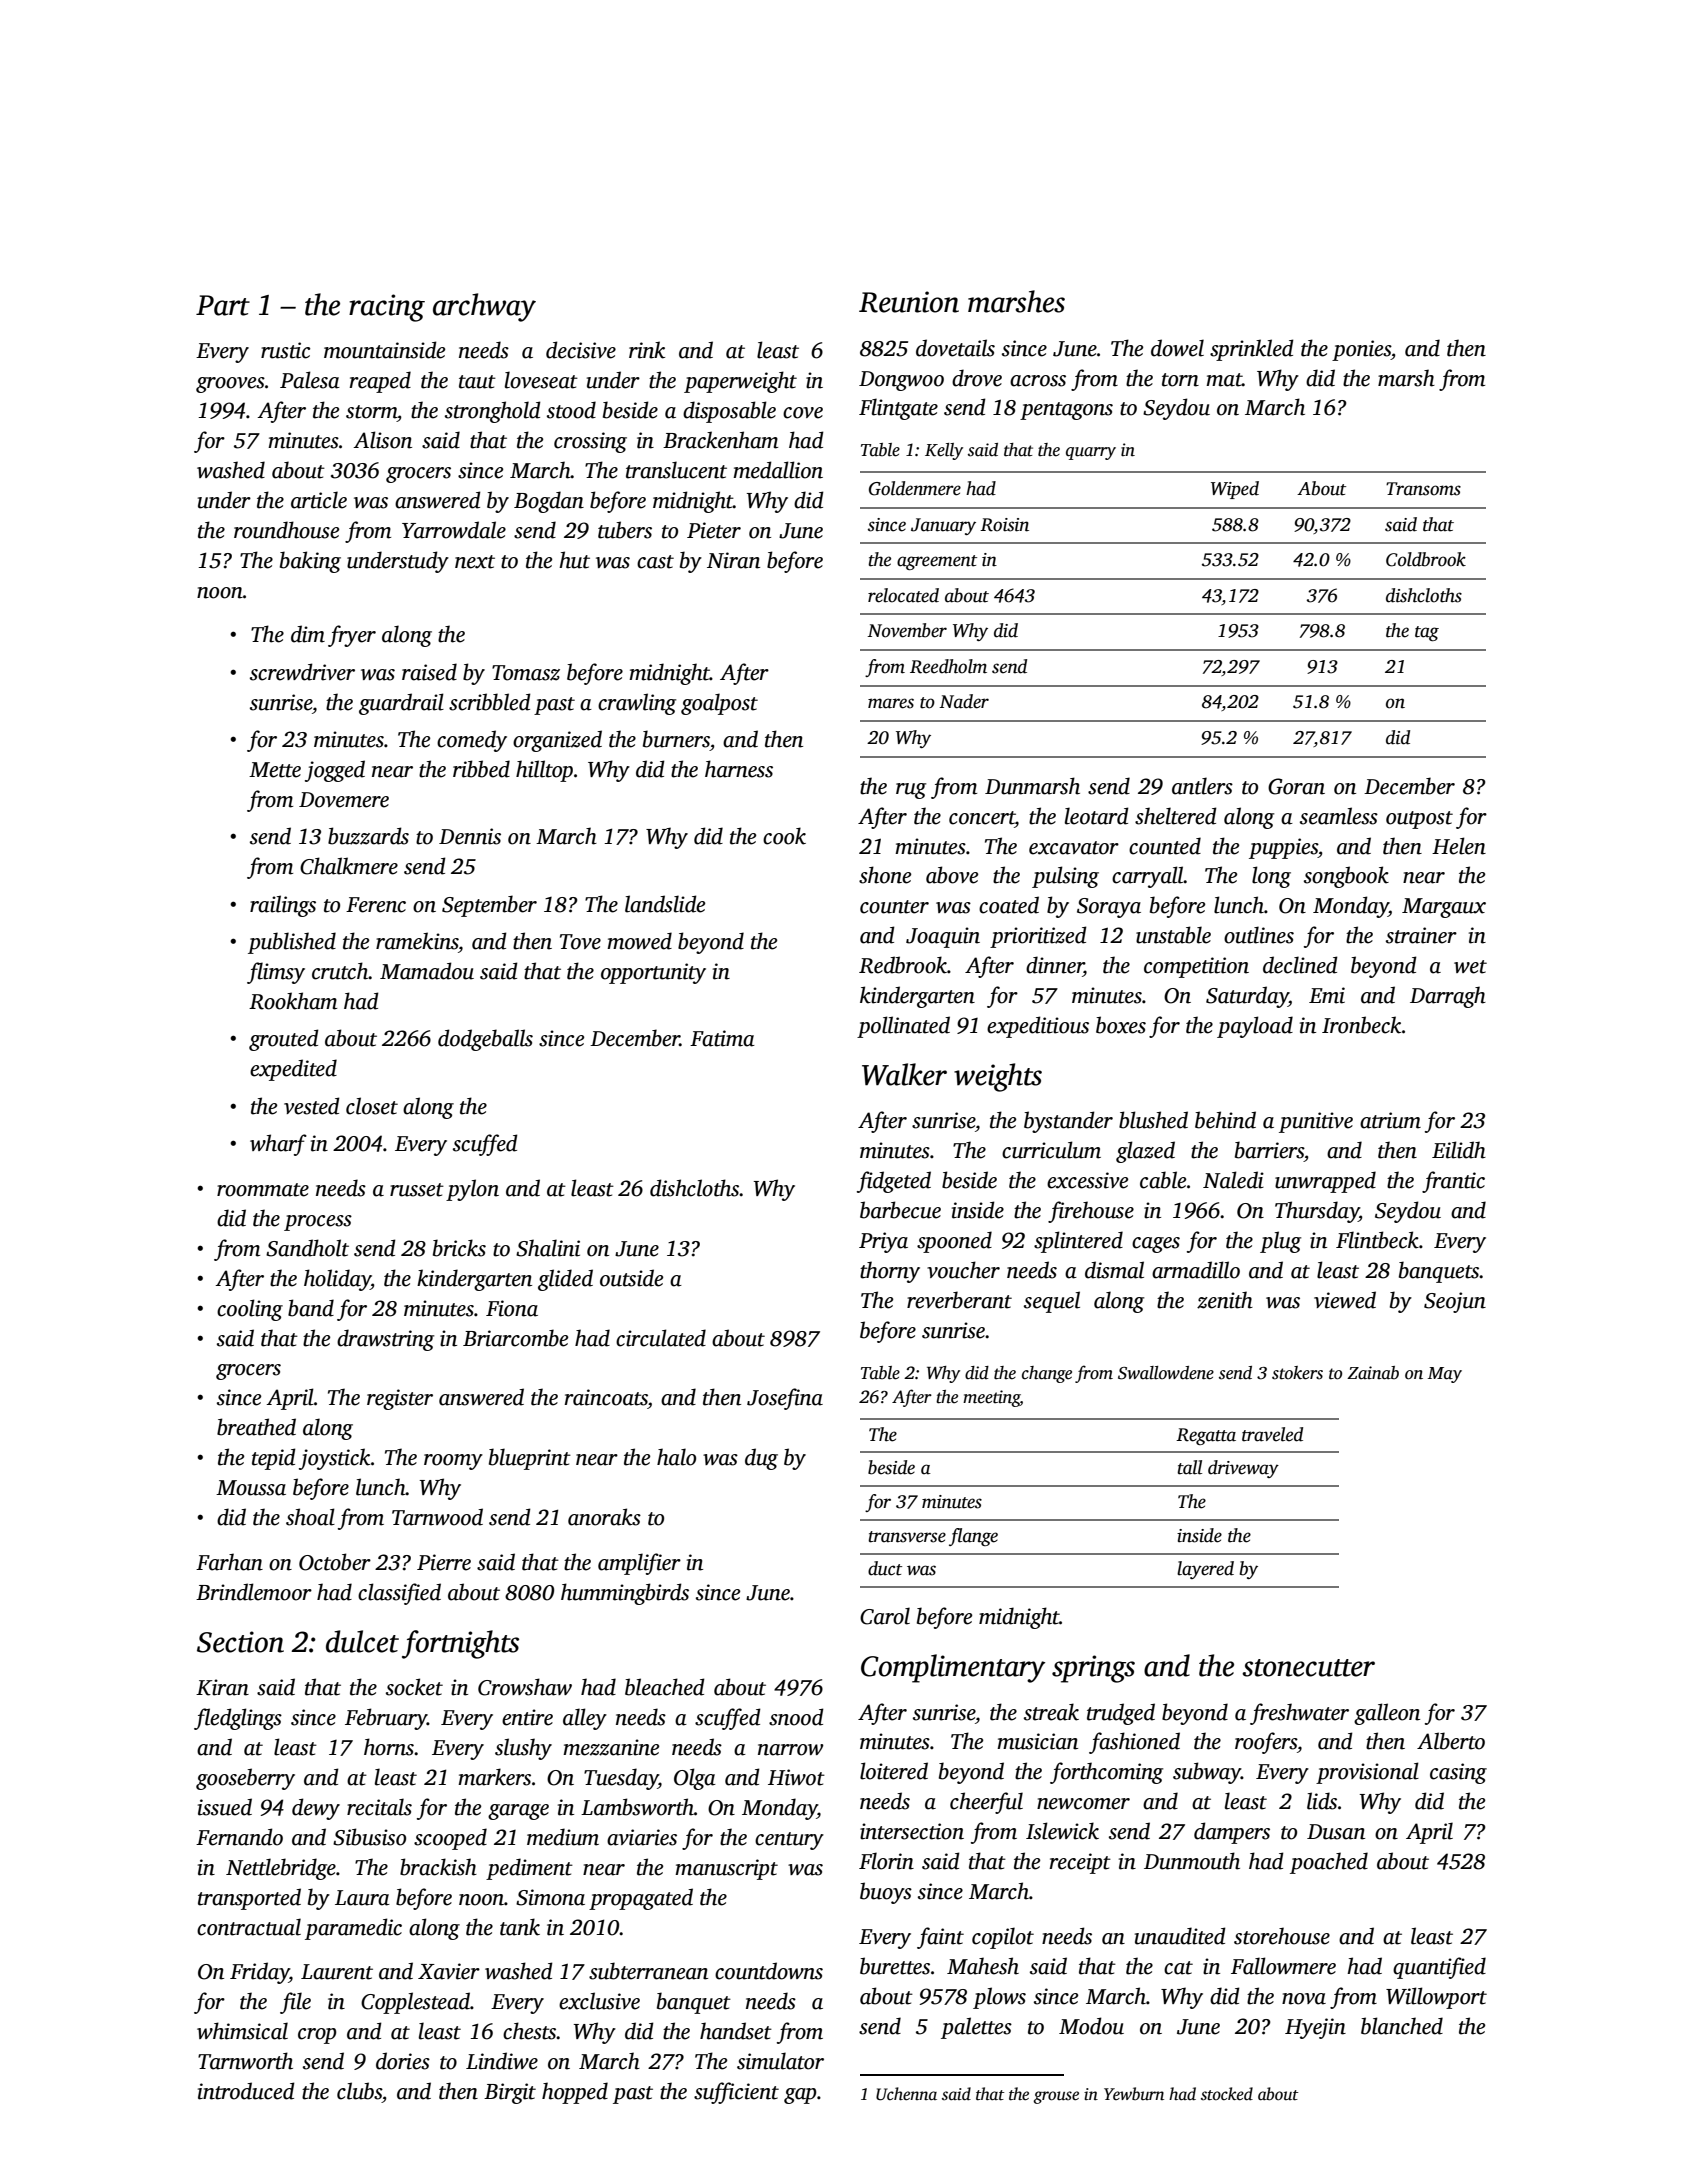  What do you see at coordinates (230, 385) in the page?
I see `grooves` at bounding box center [230, 385].
